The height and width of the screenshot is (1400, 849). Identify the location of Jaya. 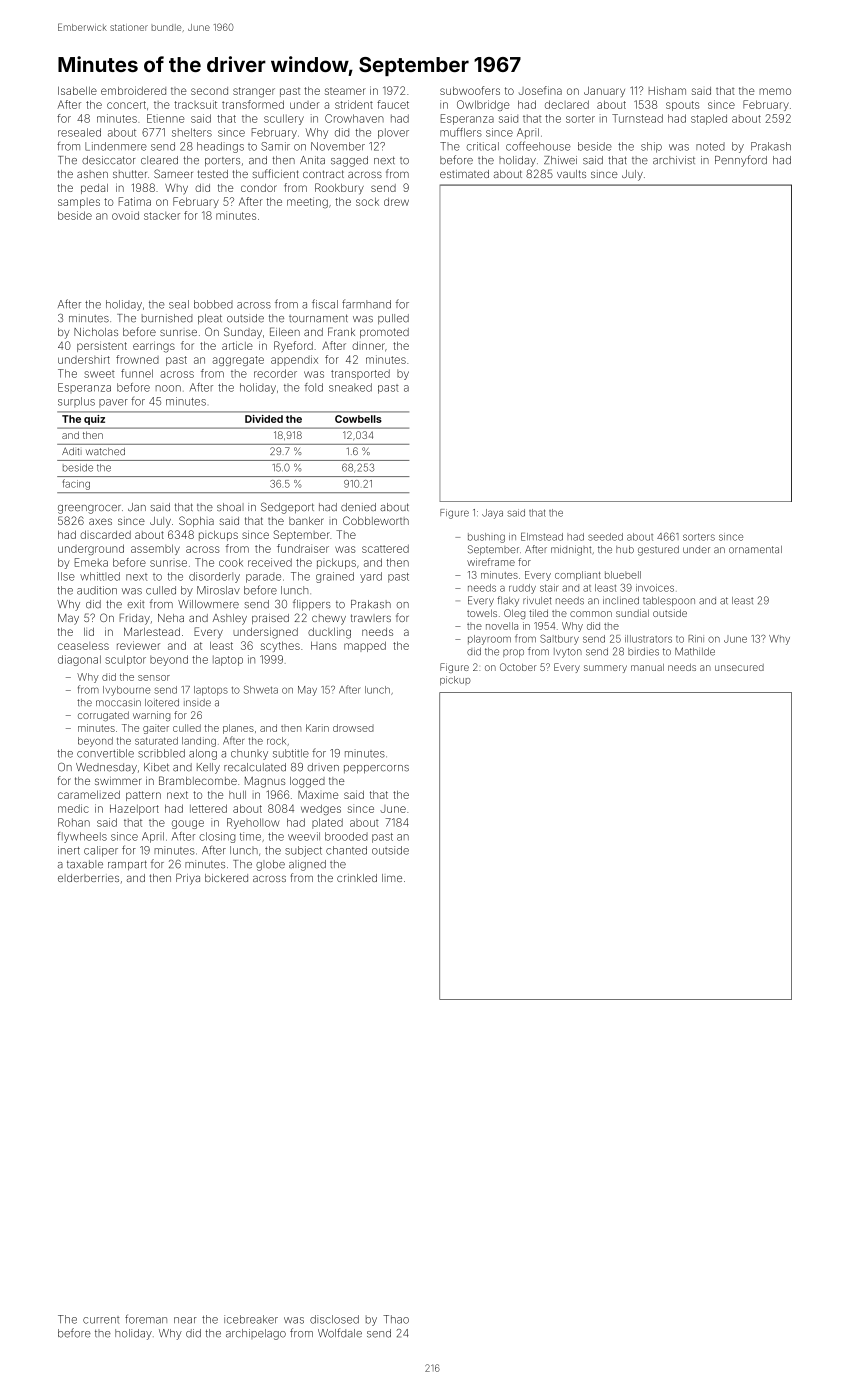
(492, 514).
